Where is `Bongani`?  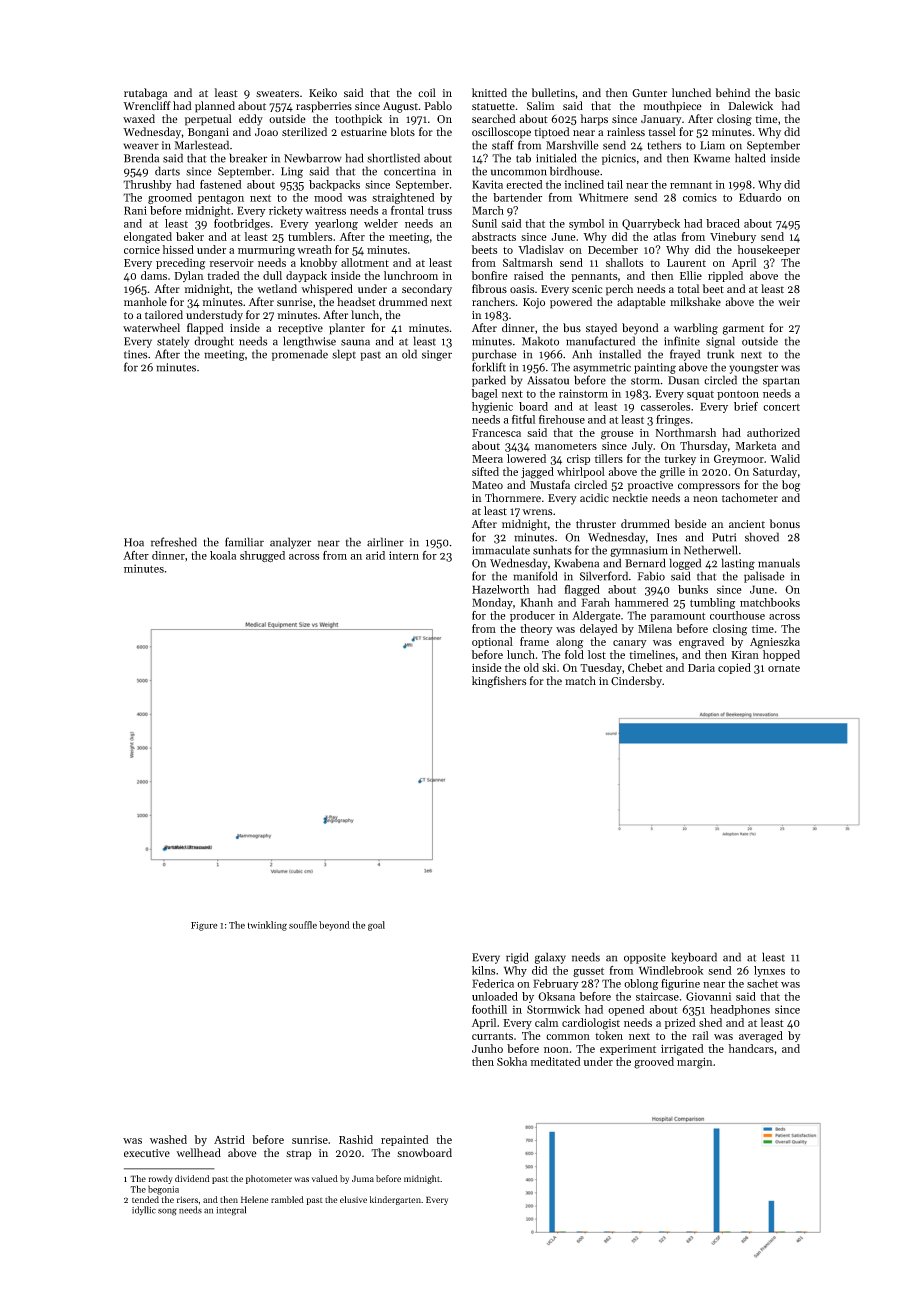
Bongani is located at coordinates (208, 133).
